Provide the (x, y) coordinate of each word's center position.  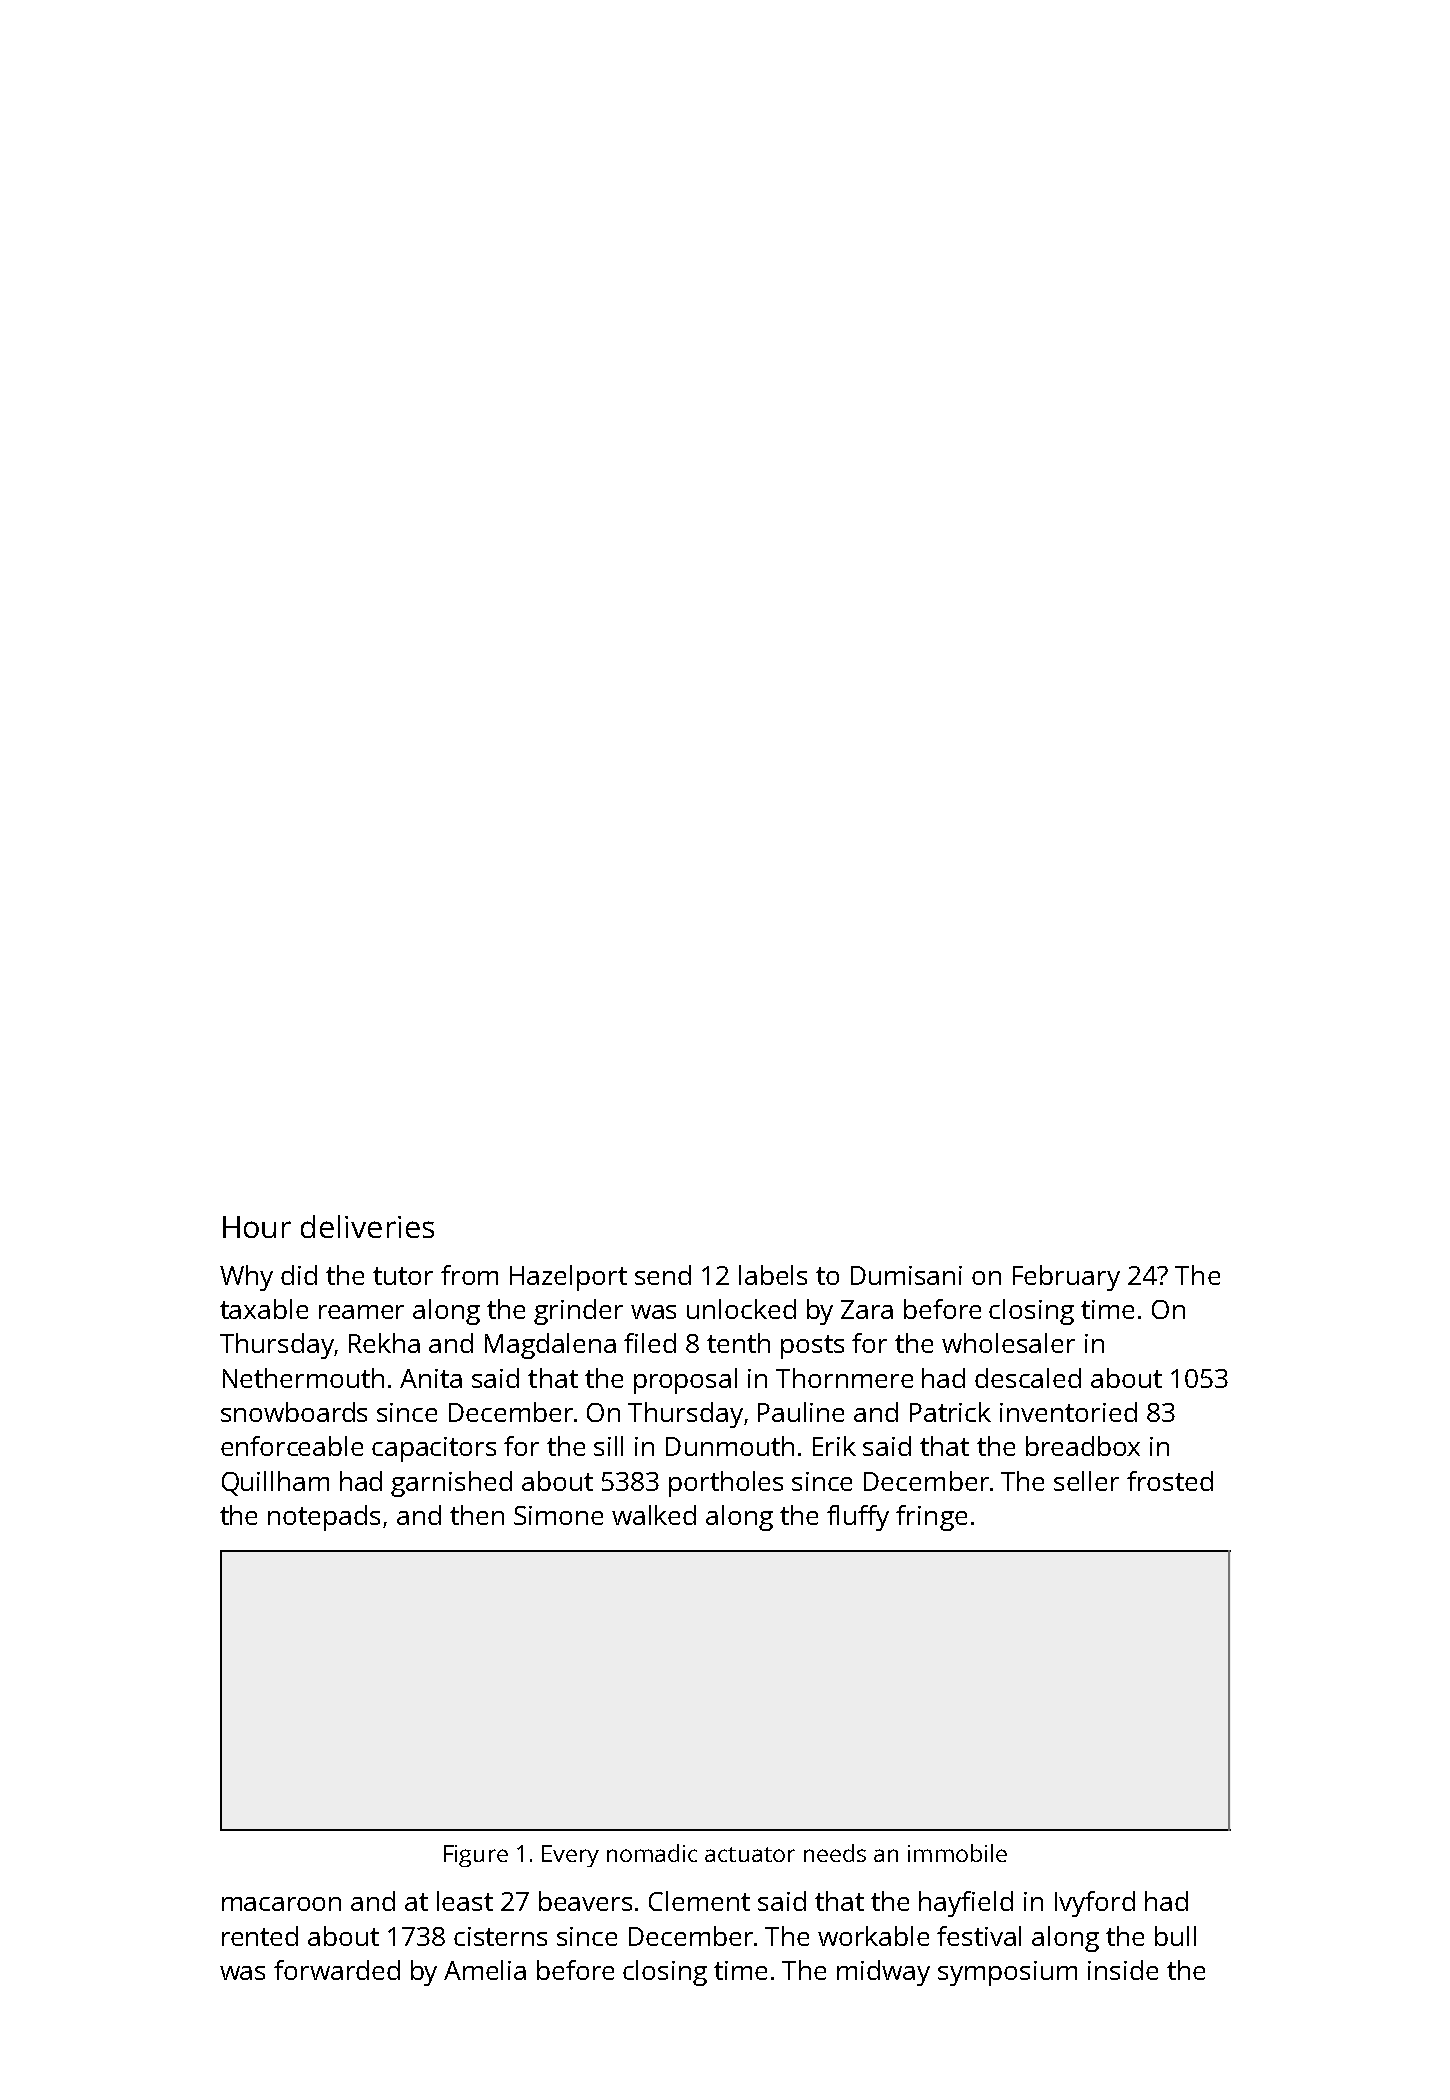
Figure (476, 1856)
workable (873, 1936)
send (663, 1275)
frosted (1170, 1481)
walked (654, 1515)
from (469, 1275)
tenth (738, 1343)
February (1066, 1278)
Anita (431, 1378)
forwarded (337, 1970)
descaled (1028, 1378)
